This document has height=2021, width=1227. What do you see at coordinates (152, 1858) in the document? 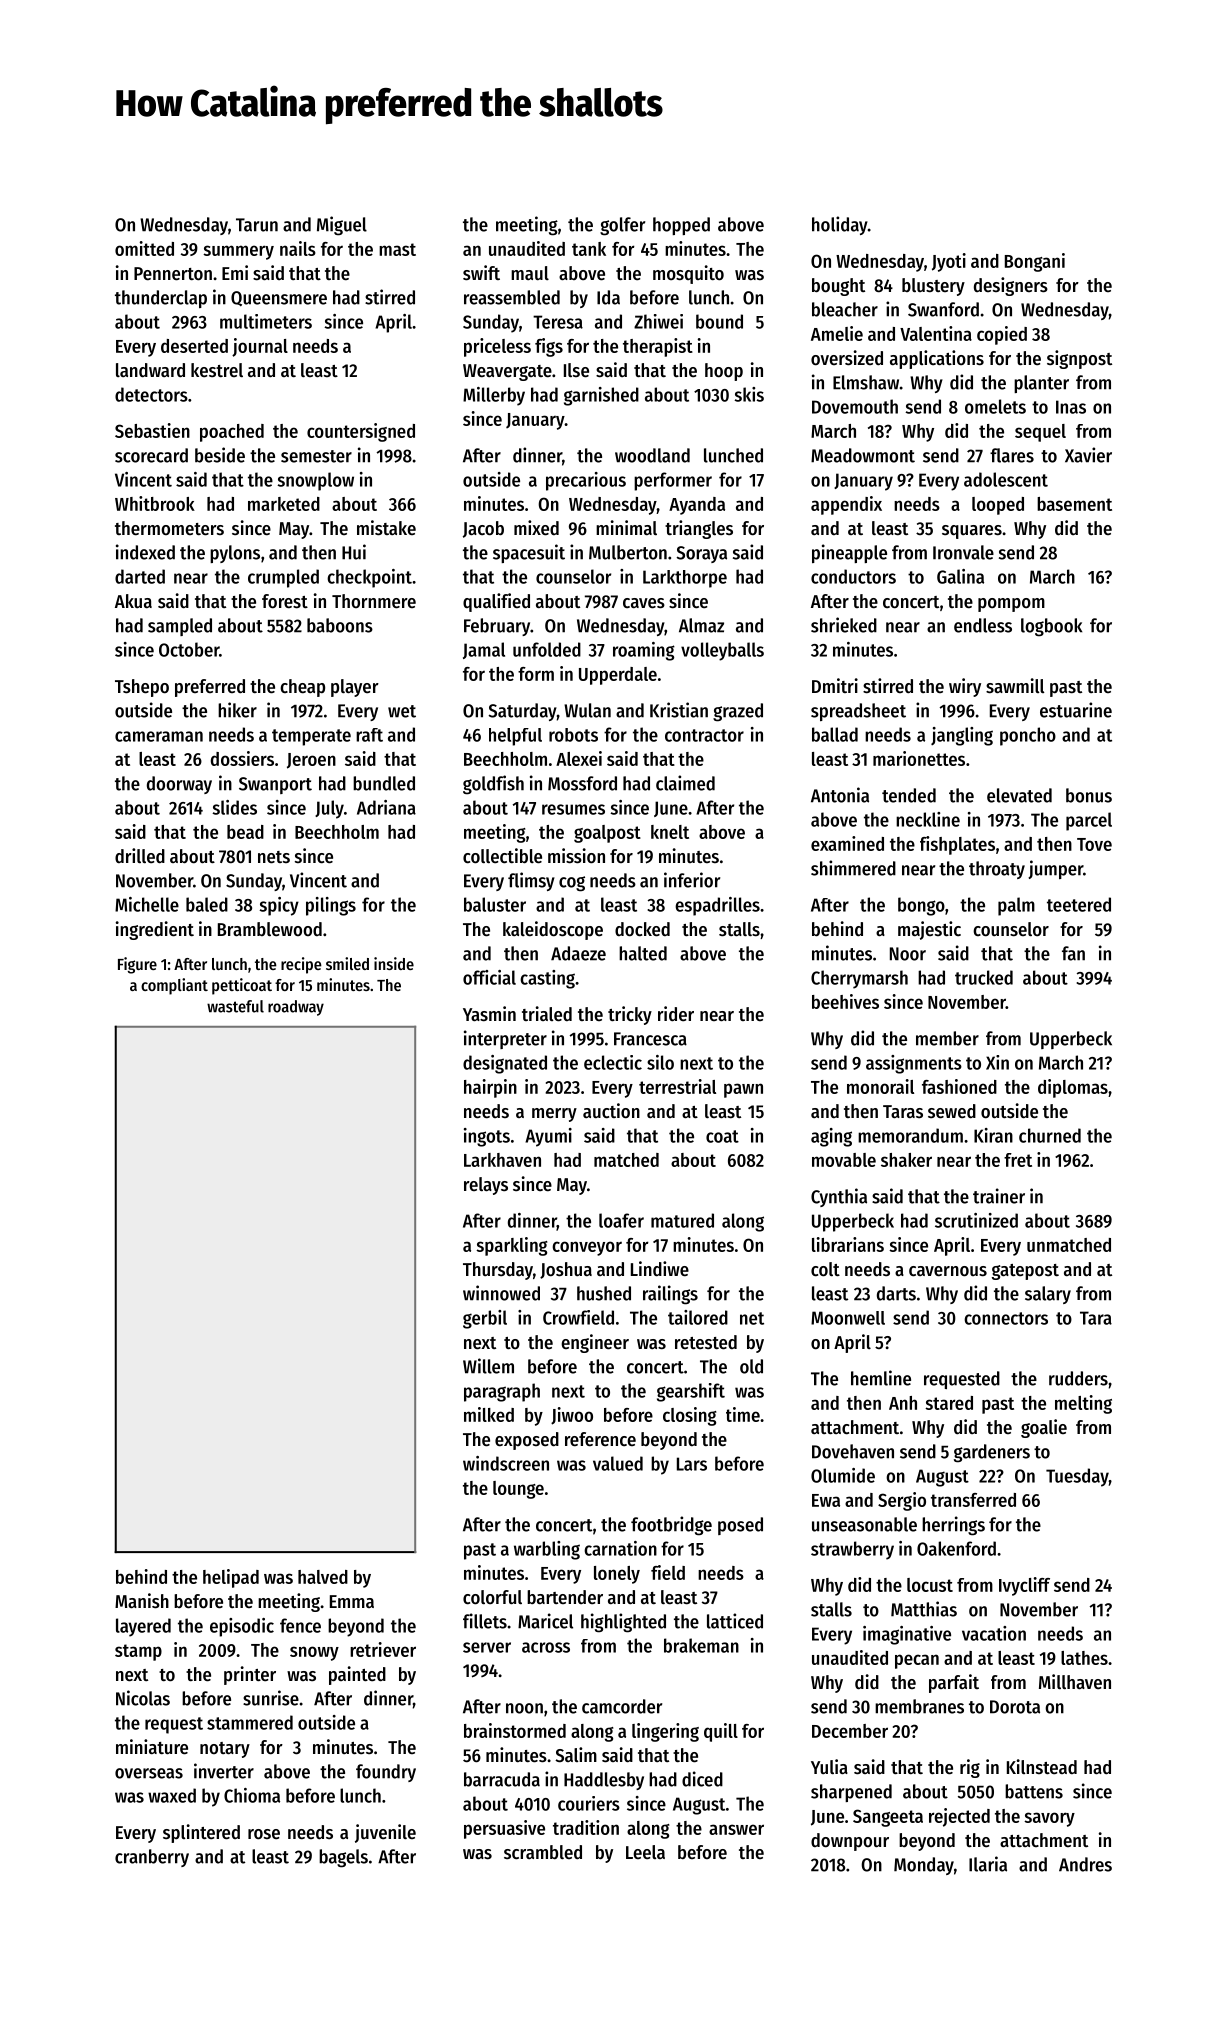
I see `cranberry` at bounding box center [152, 1858].
